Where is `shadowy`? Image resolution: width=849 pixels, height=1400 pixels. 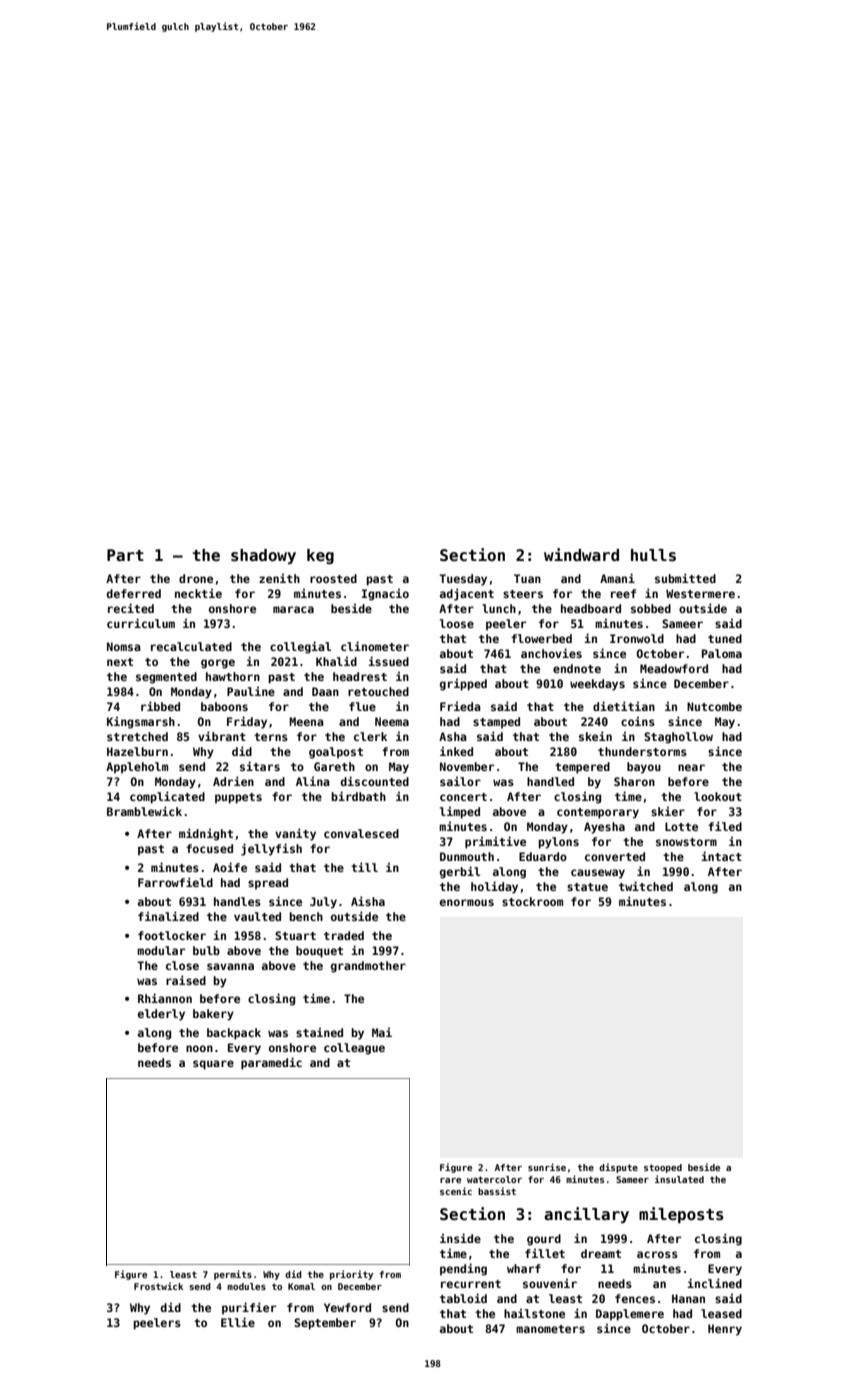 shadowy is located at coordinates (263, 556).
